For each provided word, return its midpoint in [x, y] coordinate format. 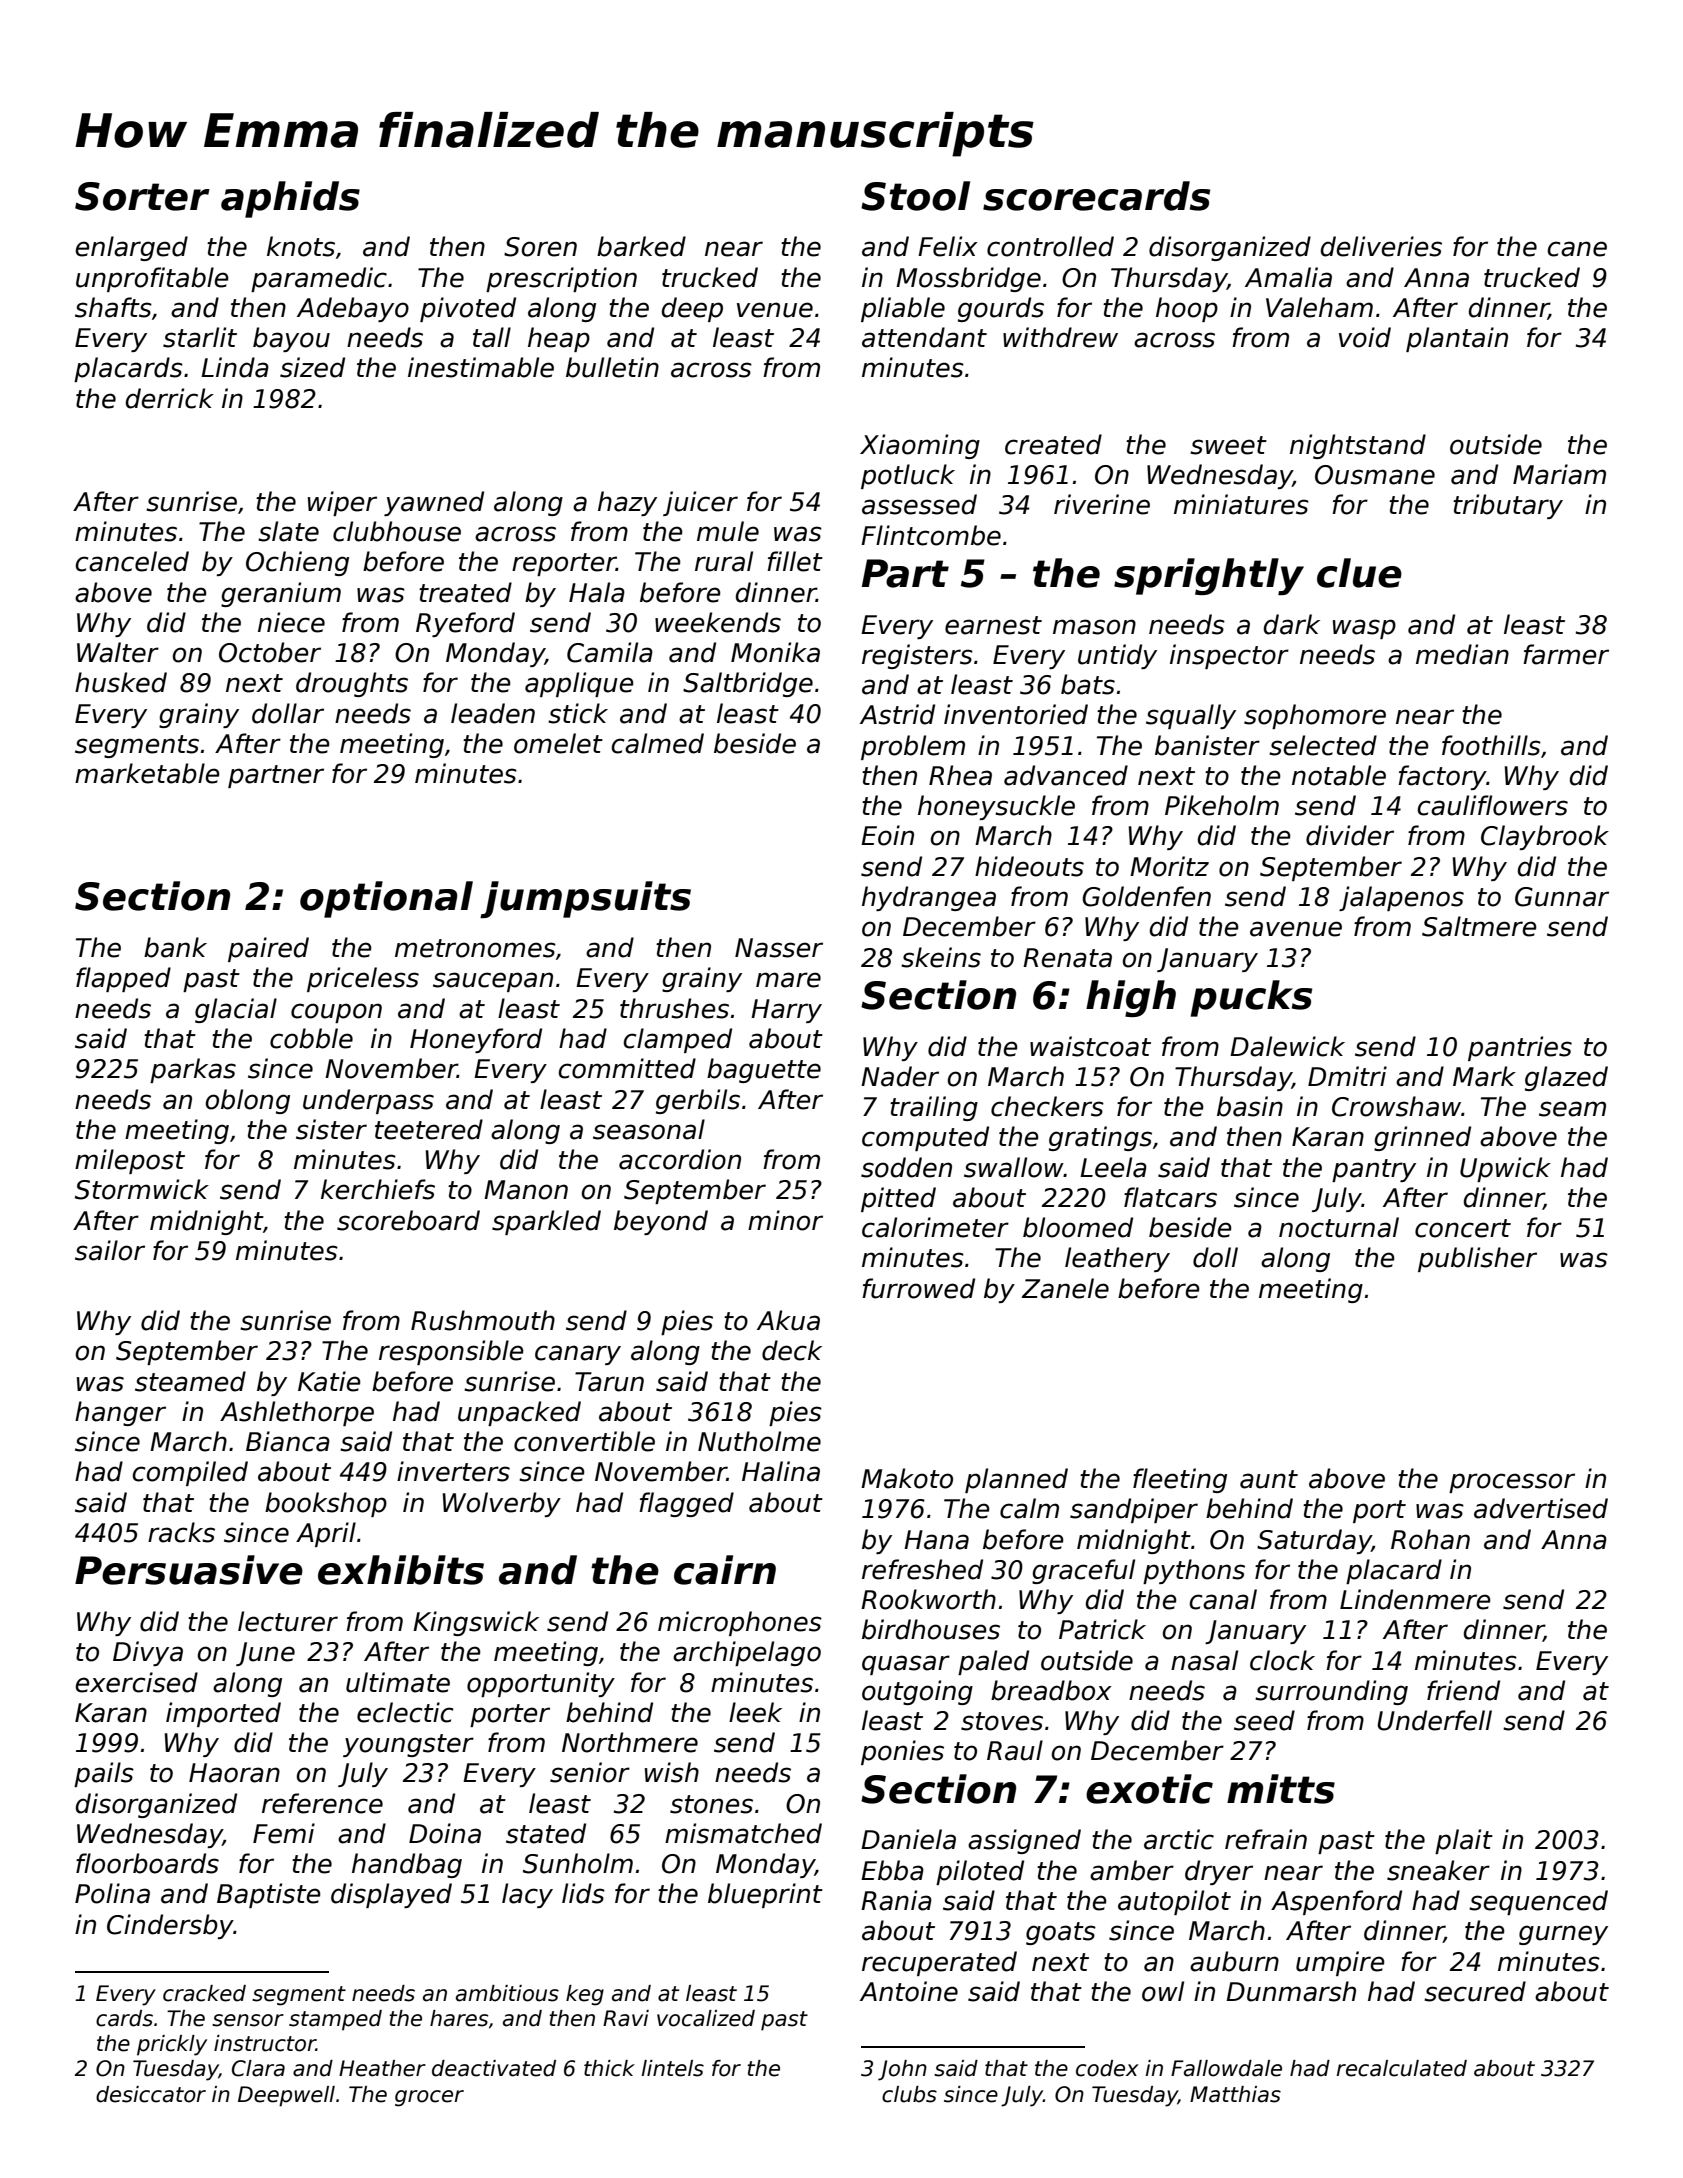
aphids [290, 199]
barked [641, 246]
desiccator [151, 2094]
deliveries [1381, 246]
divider [1350, 835]
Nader [900, 1076]
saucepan [493, 982]
